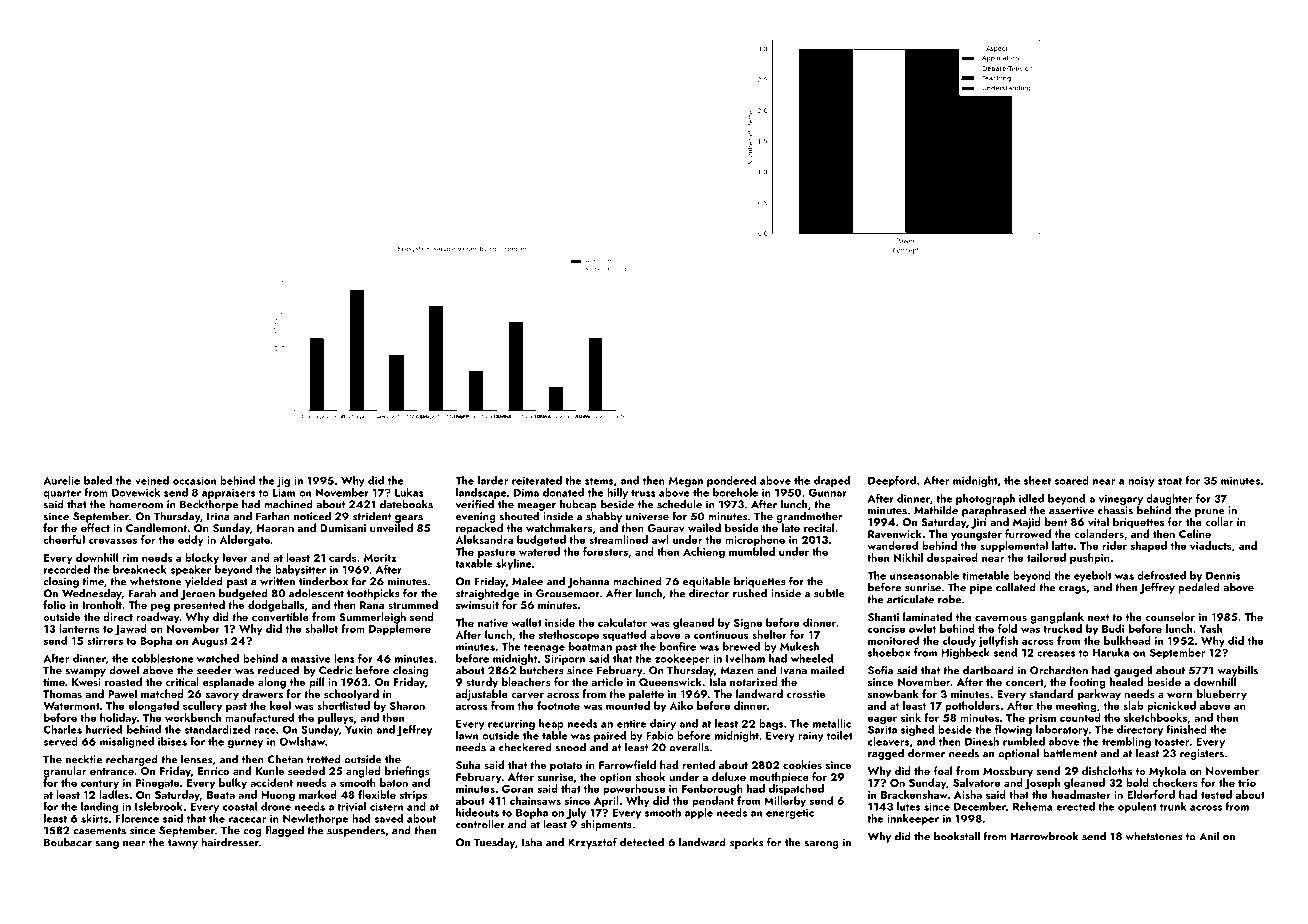 This screenshot has width=1308, height=924. Describe the element at coordinates (1070, 753) in the screenshot. I see `battlement` at that location.
